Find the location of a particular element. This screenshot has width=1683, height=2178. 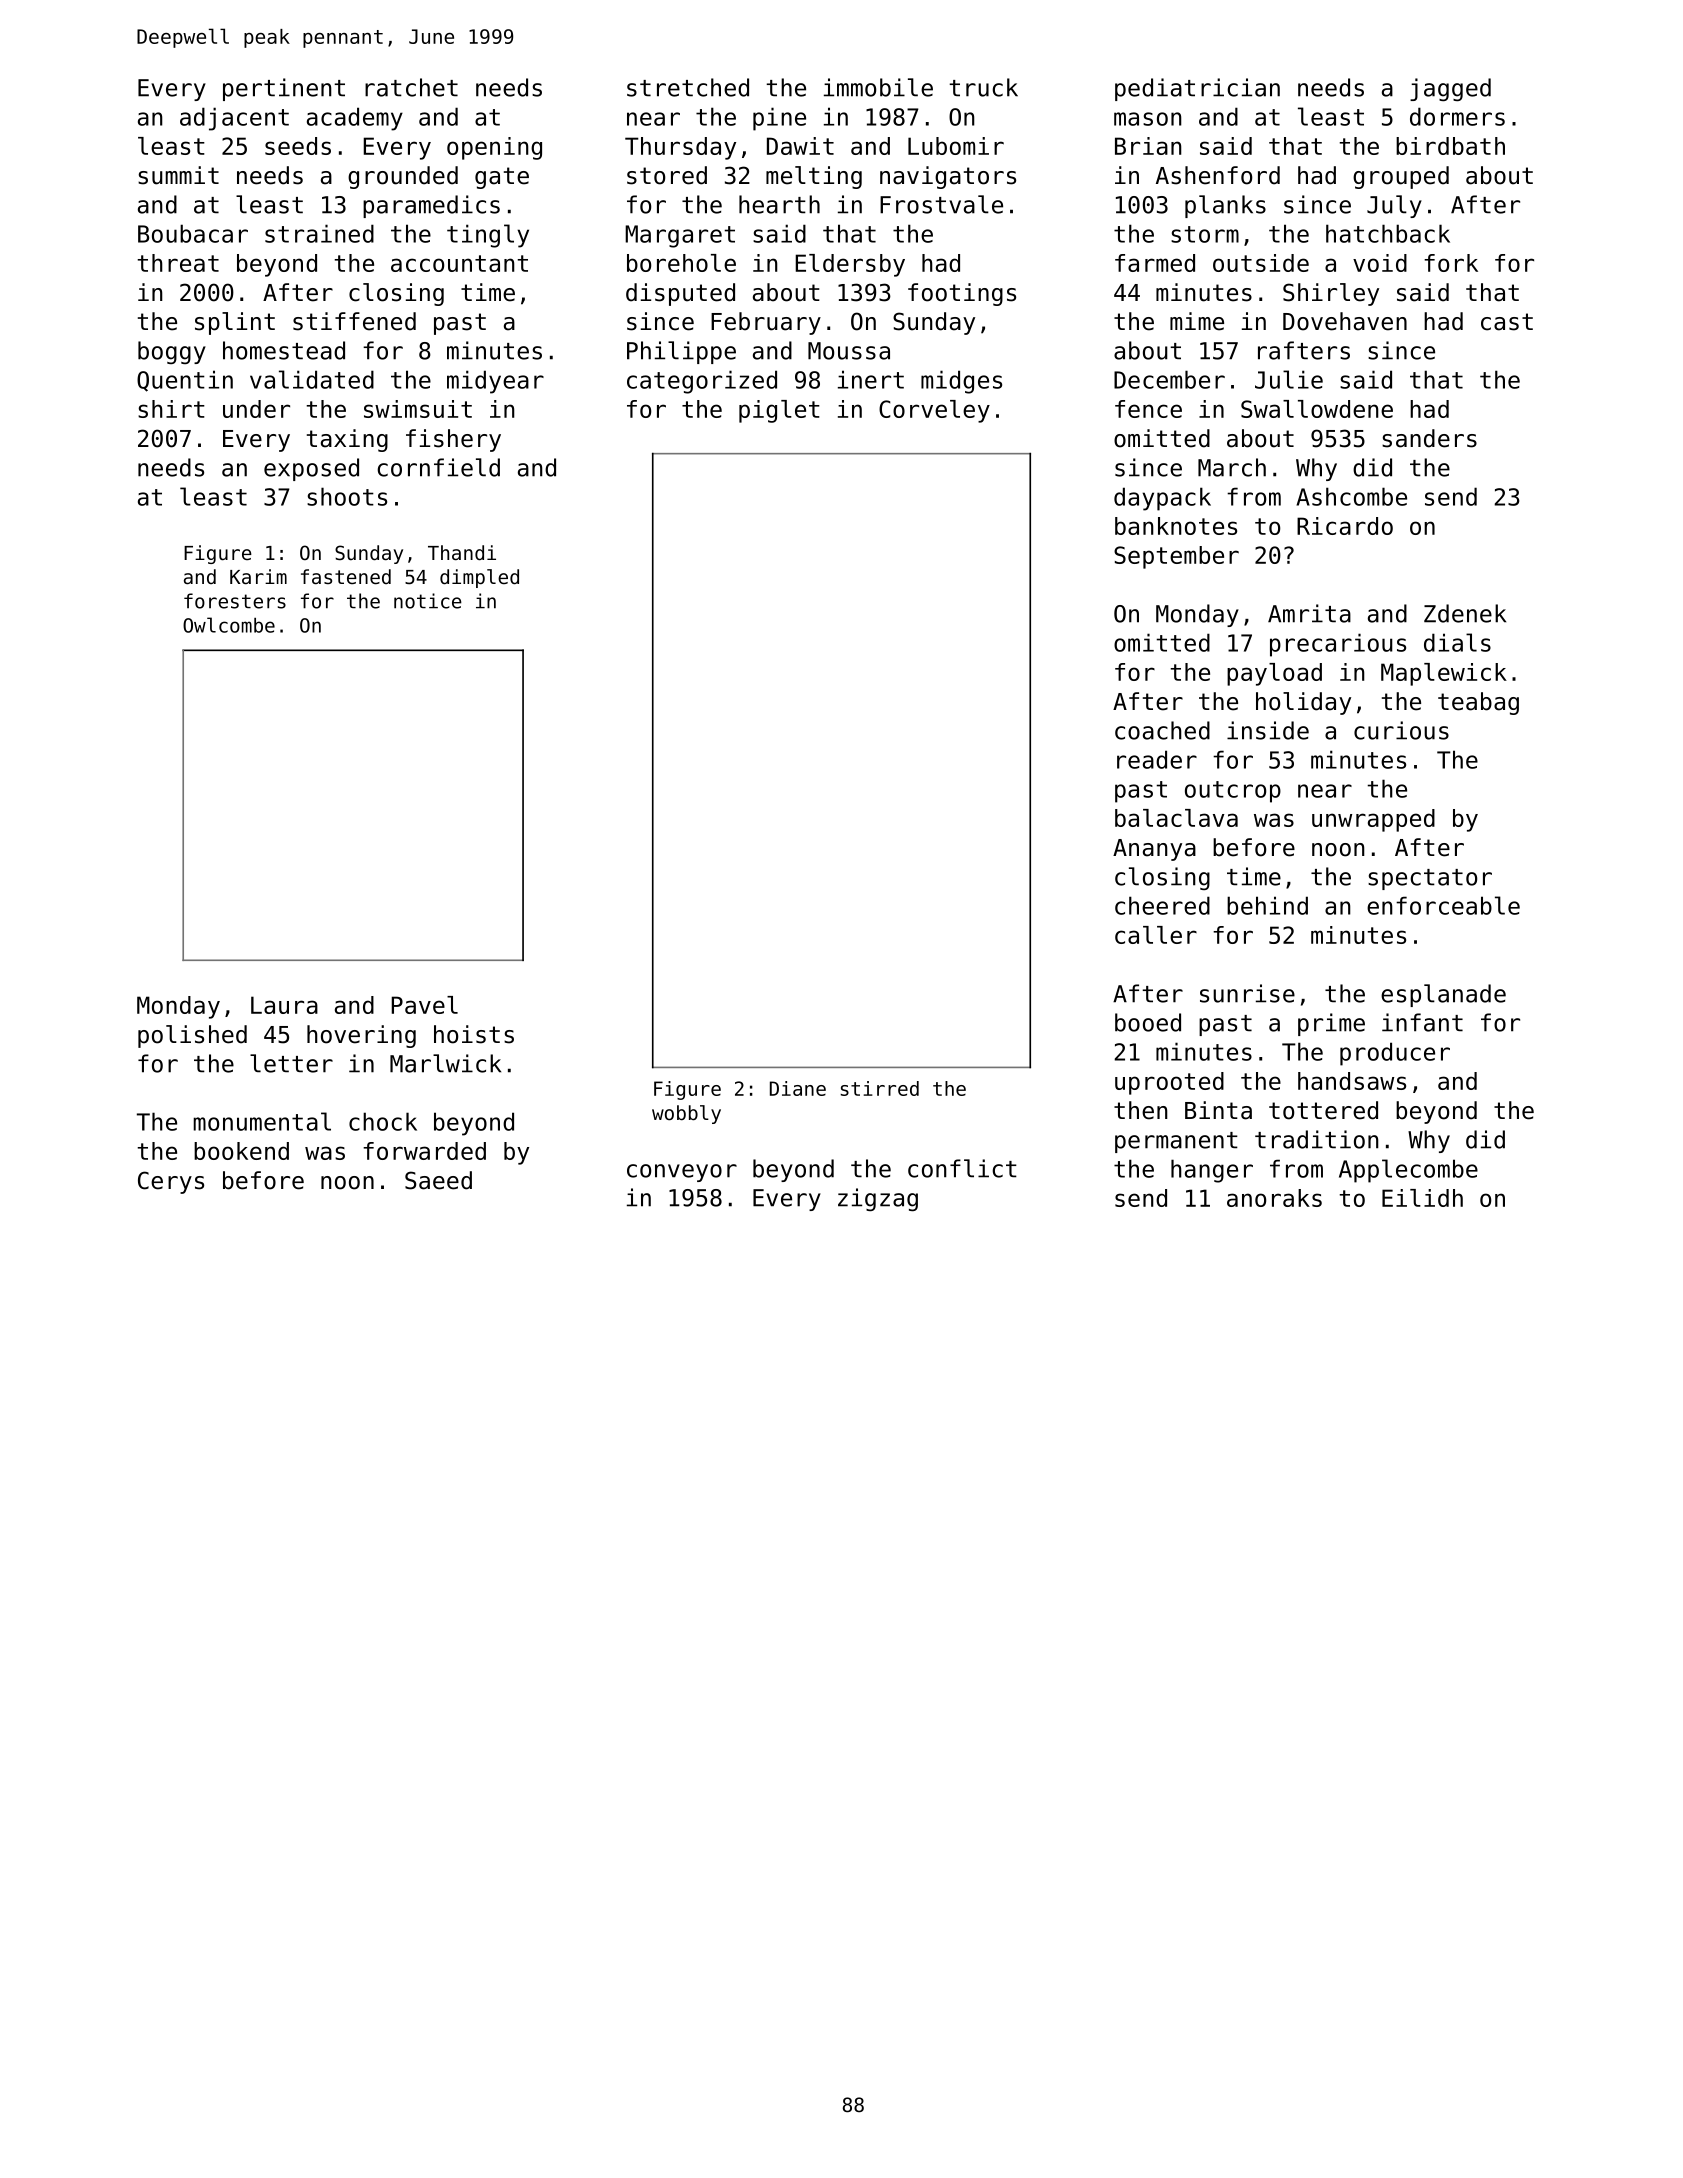

monumental is located at coordinates (262, 1121).
